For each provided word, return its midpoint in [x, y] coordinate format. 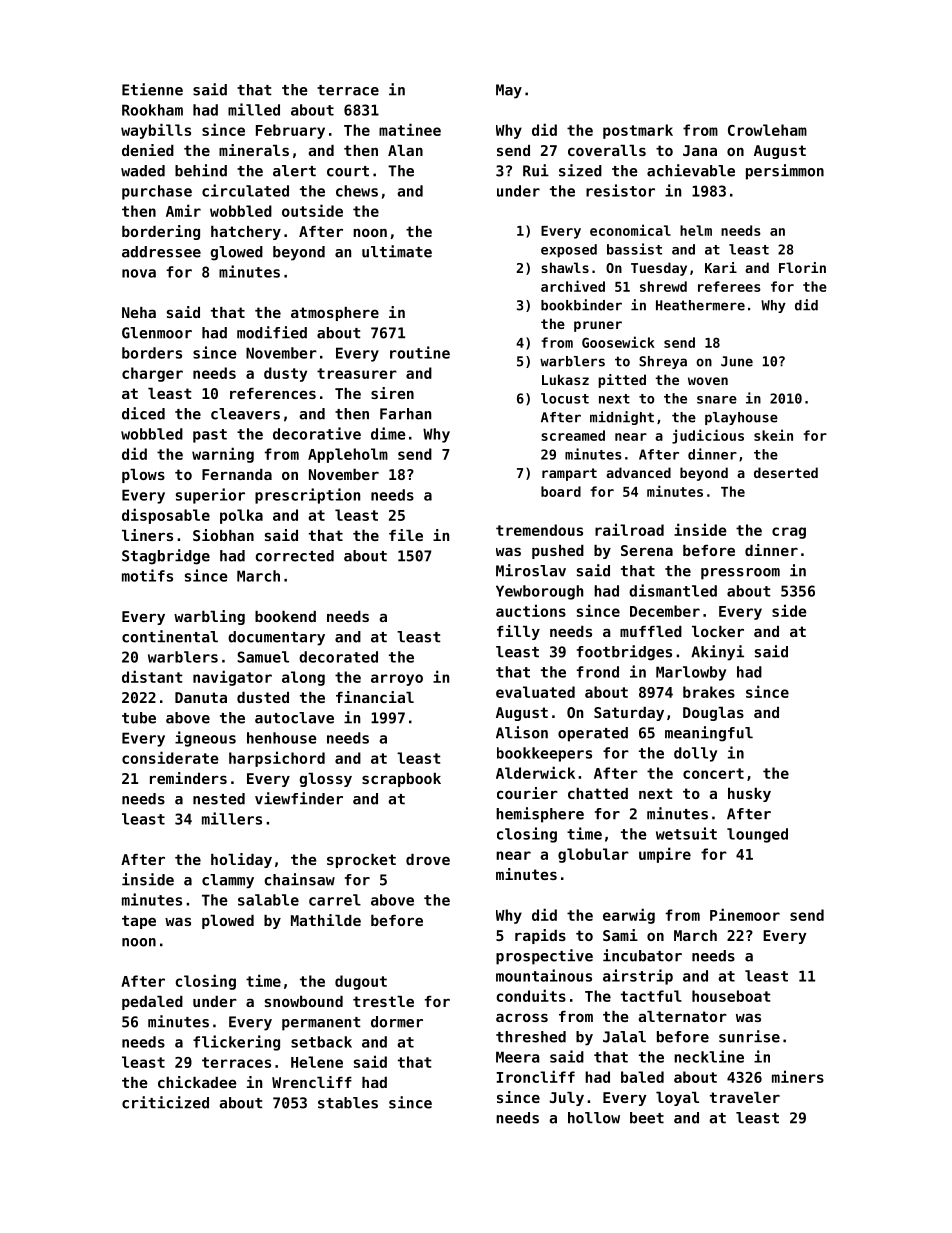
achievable [691, 170]
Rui [536, 170]
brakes [709, 692]
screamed [573, 435]
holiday [241, 860]
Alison [522, 732]
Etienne [152, 89]
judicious [708, 436]
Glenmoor [157, 333]
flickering [236, 1043]
